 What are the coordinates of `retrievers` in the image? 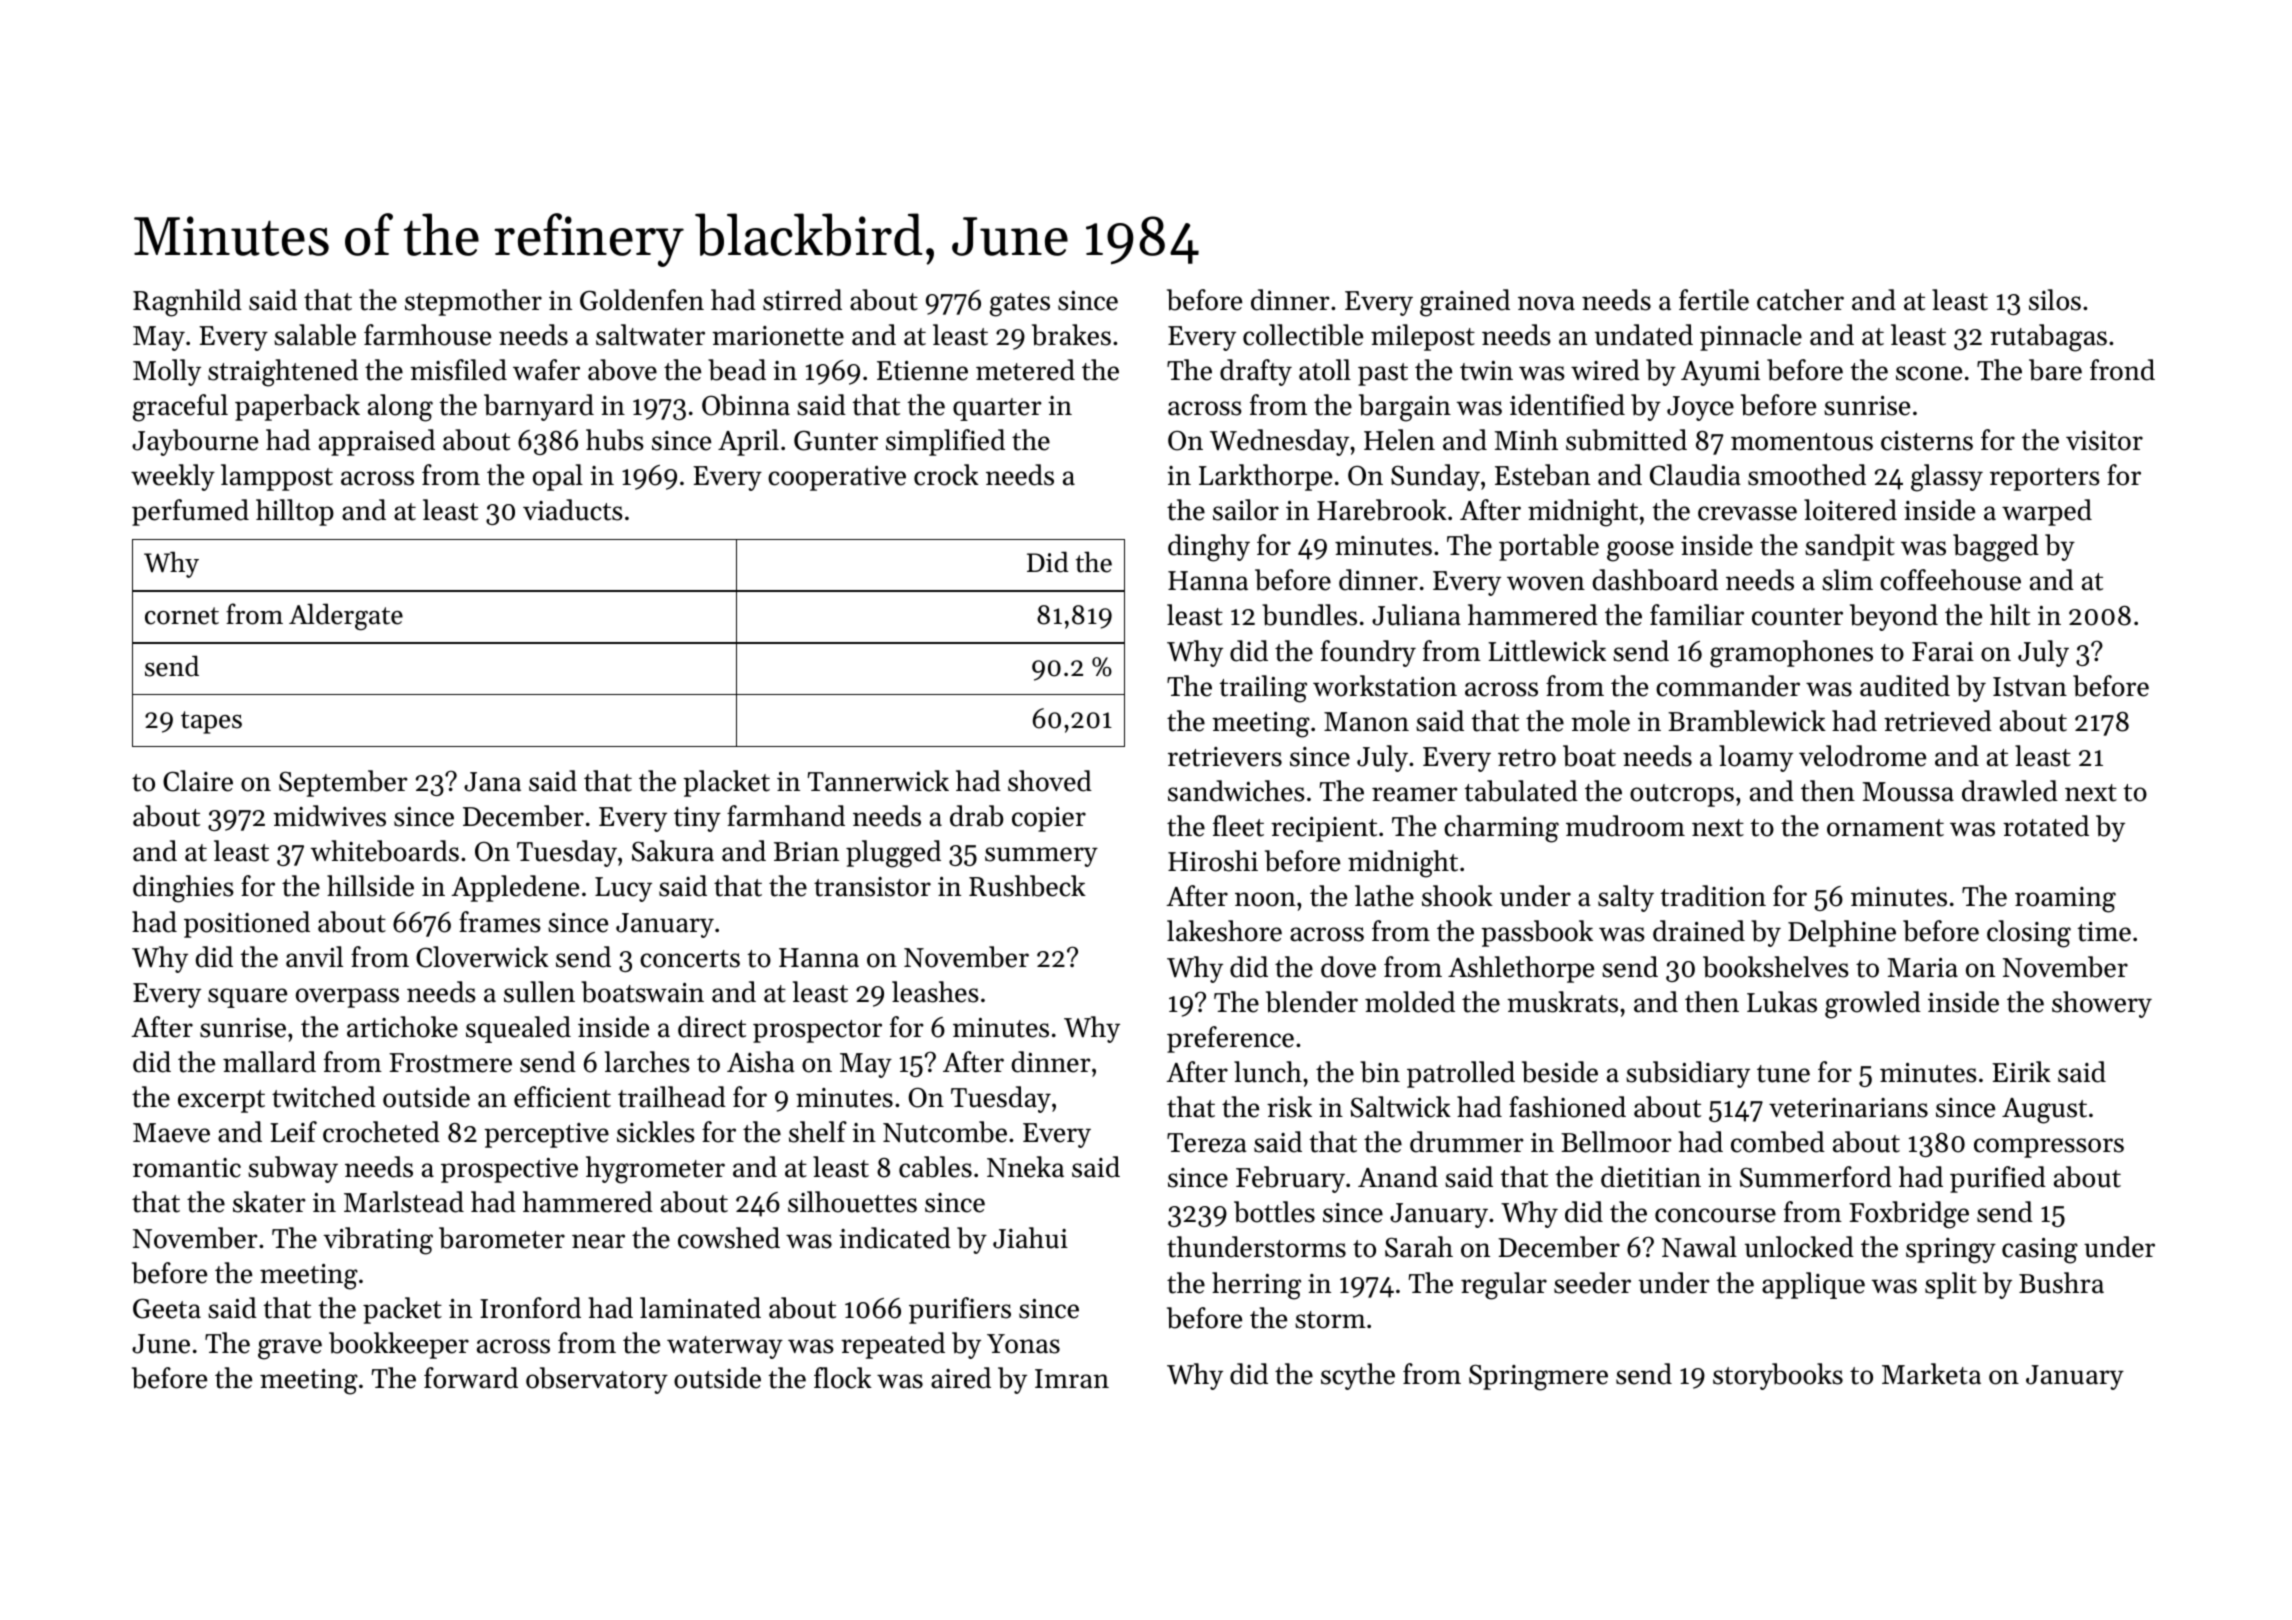 It's located at (1225, 757).
